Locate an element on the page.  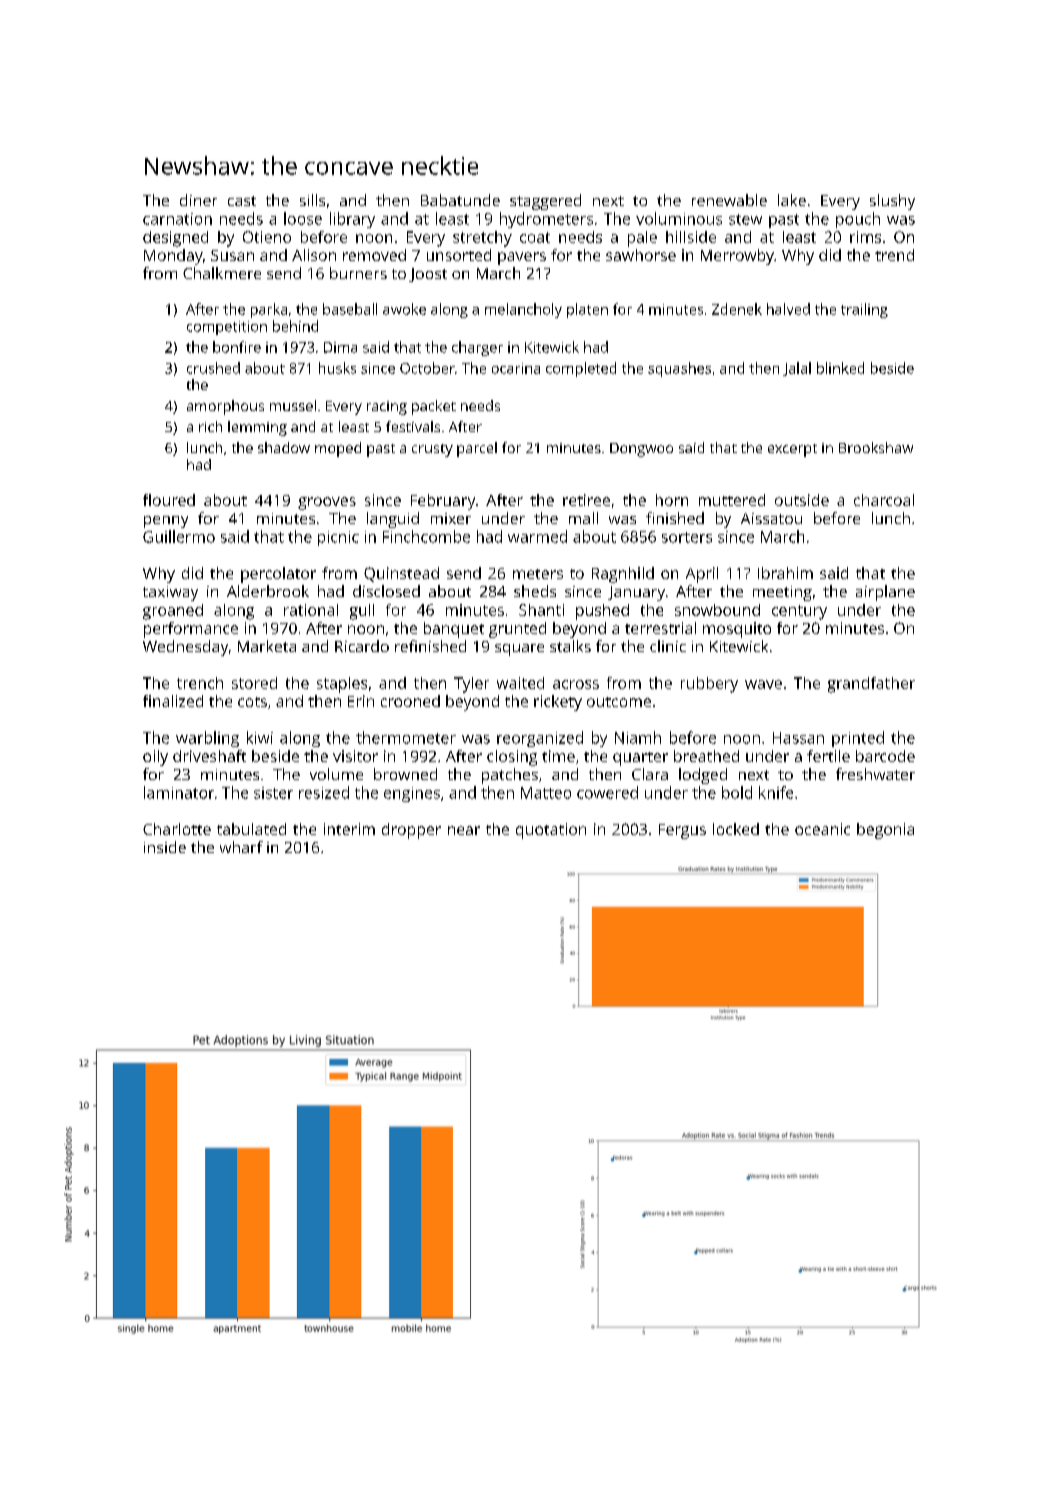
thermometer is located at coordinates (406, 737).
